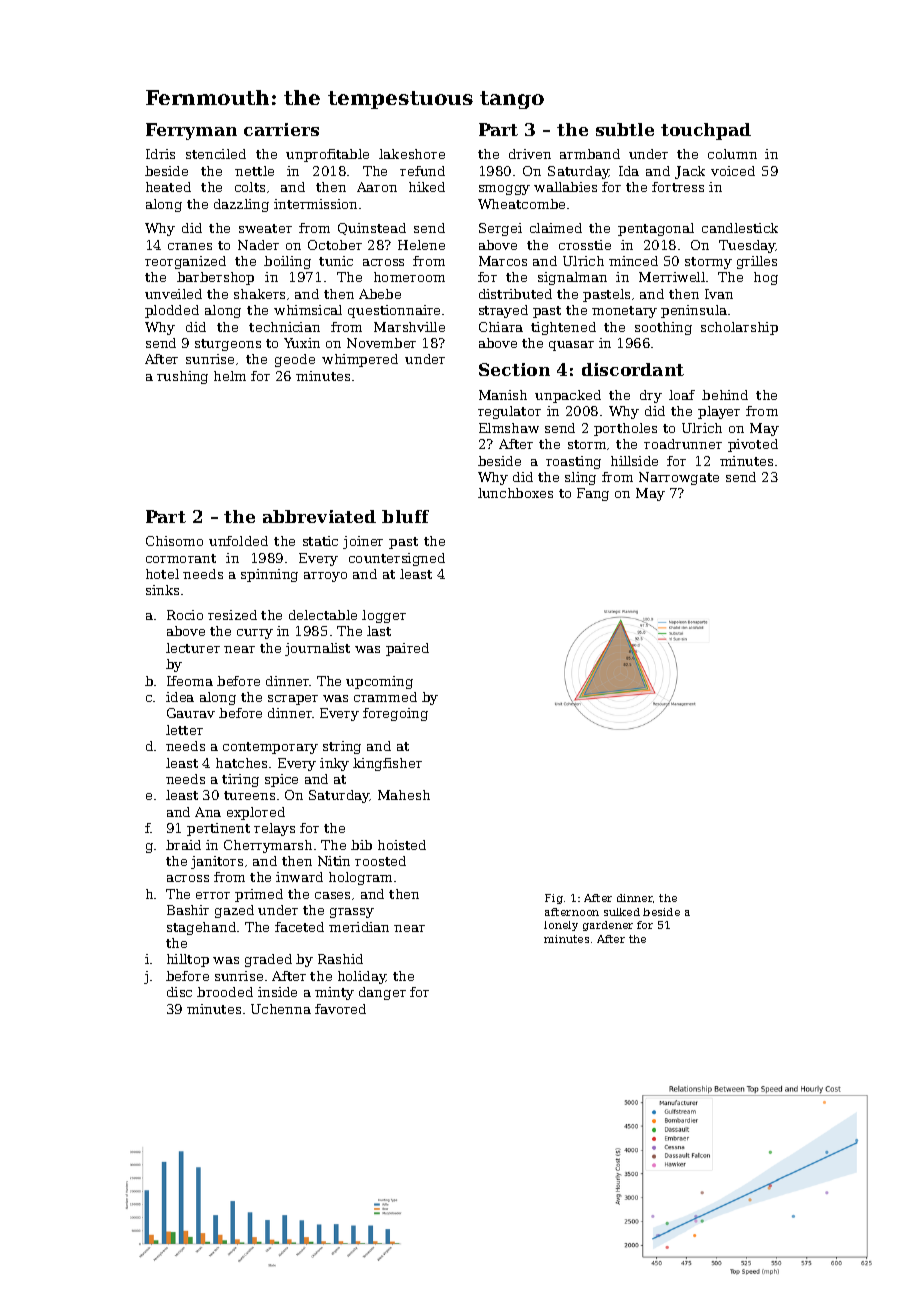 This screenshot has width=924, height=1314. Describe the element at coordinates (397, 559) in the screenshot. I see `countersigned` at that location.
